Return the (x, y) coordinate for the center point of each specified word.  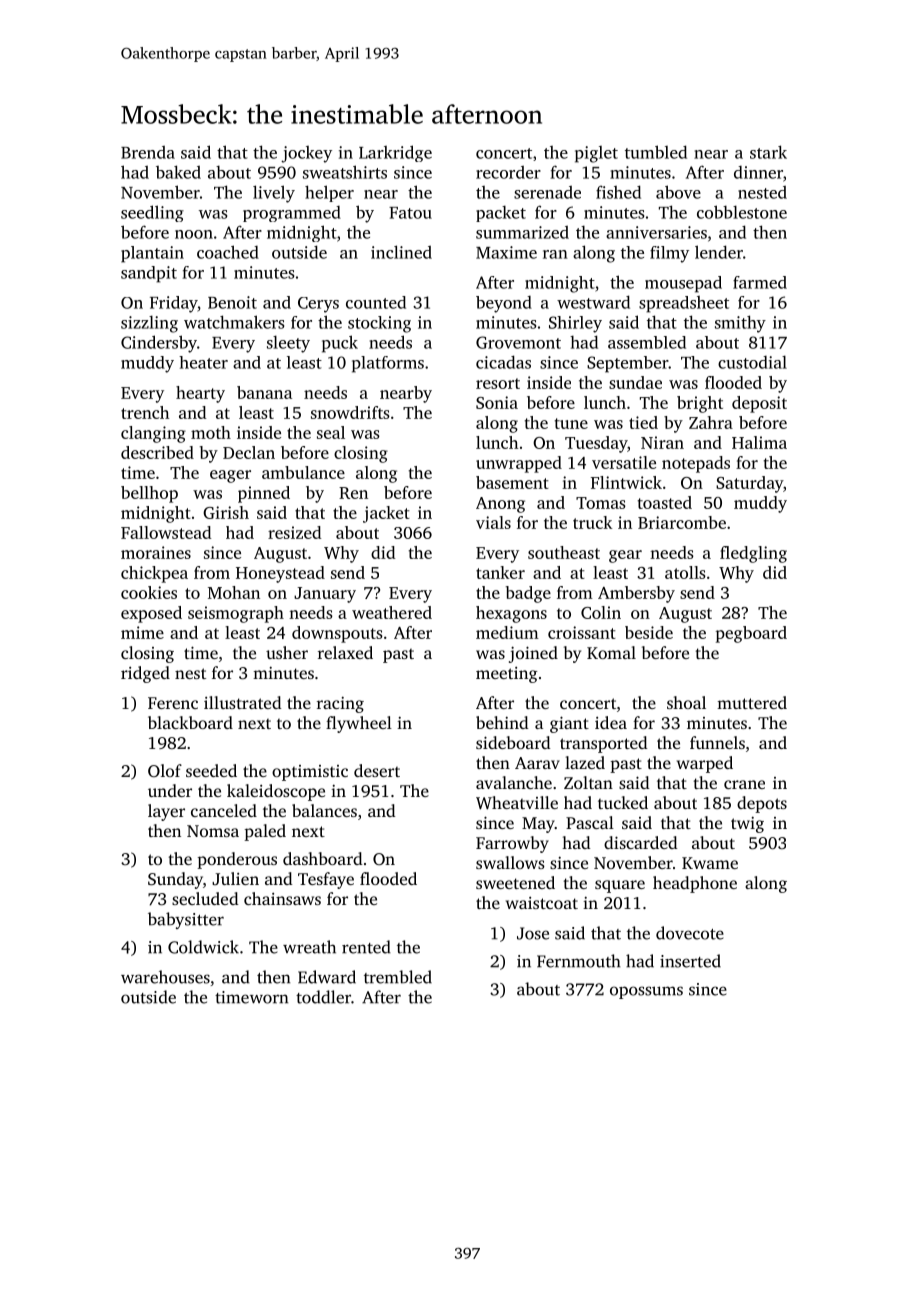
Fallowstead (166, 532)
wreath (309, 947)
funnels (717, 742)
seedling (152, 213)
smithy (740, 324)
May (538, 825)
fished (618, 192)
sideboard (513, 742)
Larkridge (395, 153)
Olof (165, 770)
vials (493, 522)
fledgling (753, 554)
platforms (388, 364)
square (620, 886)
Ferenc (173, 703)
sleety (288, 344)
